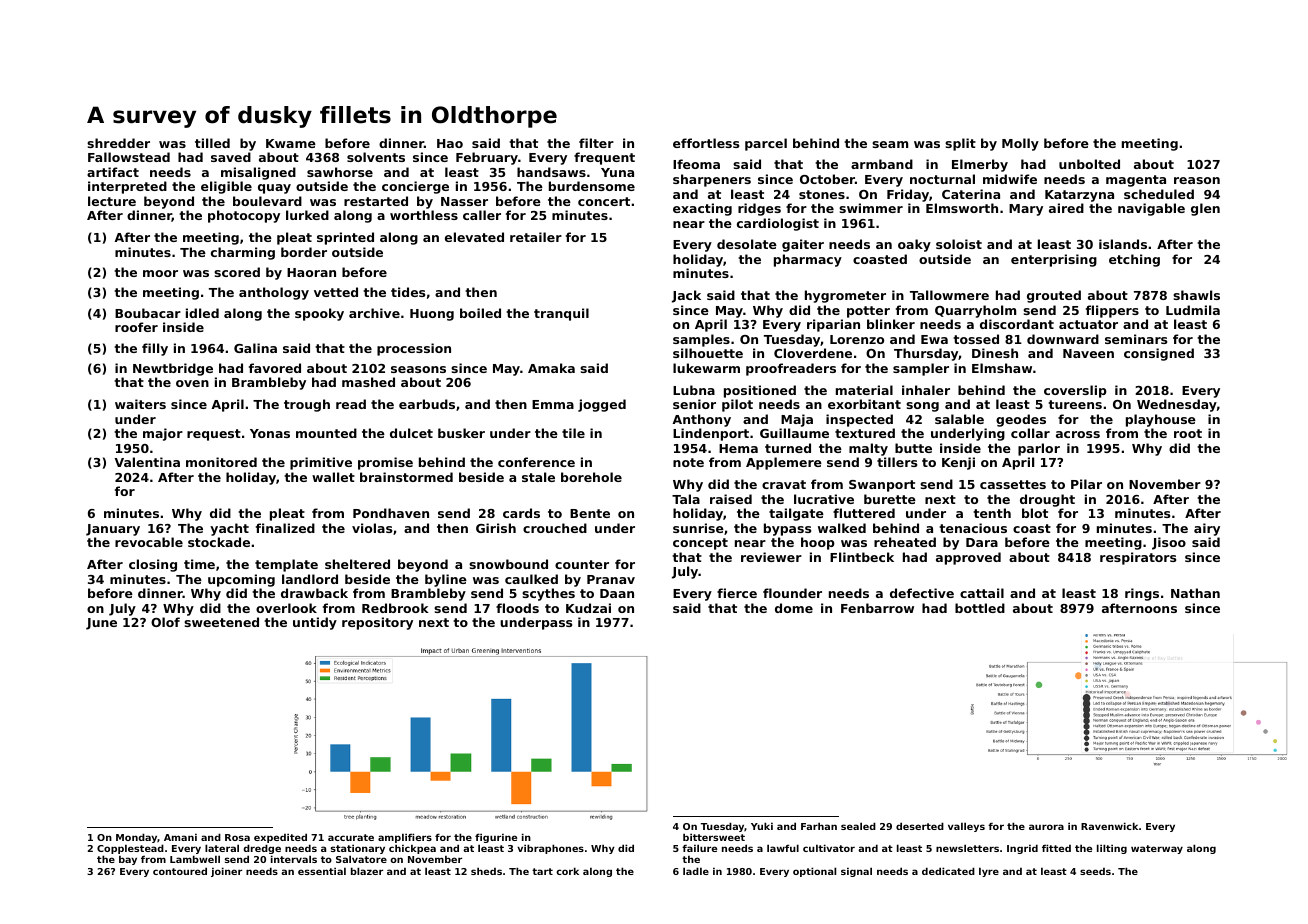 This document has height=924, width=1308. I want to click on Farhan, so click(819, 826).
